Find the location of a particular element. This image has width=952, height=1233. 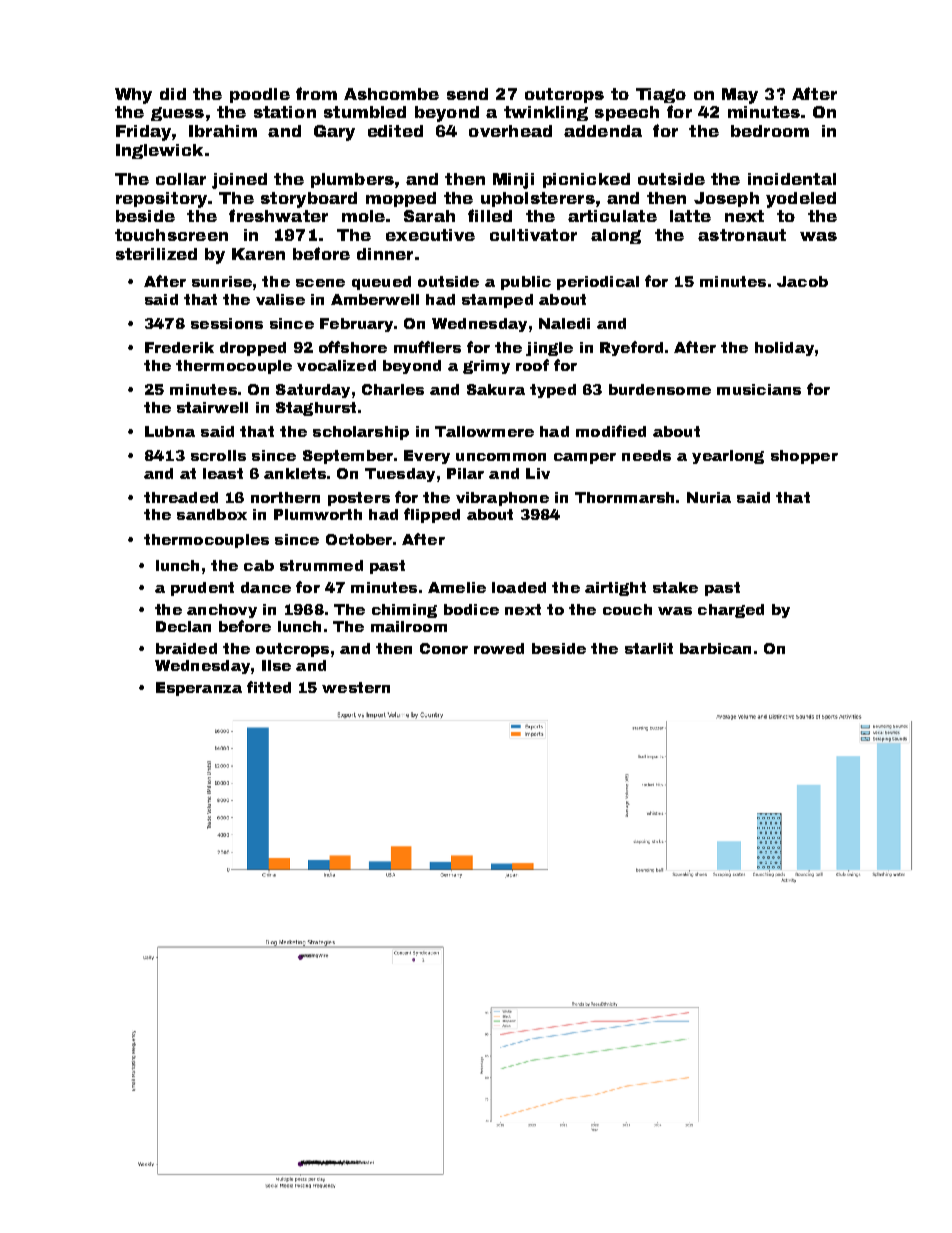

fitted is located at coordinates (269, 687).
